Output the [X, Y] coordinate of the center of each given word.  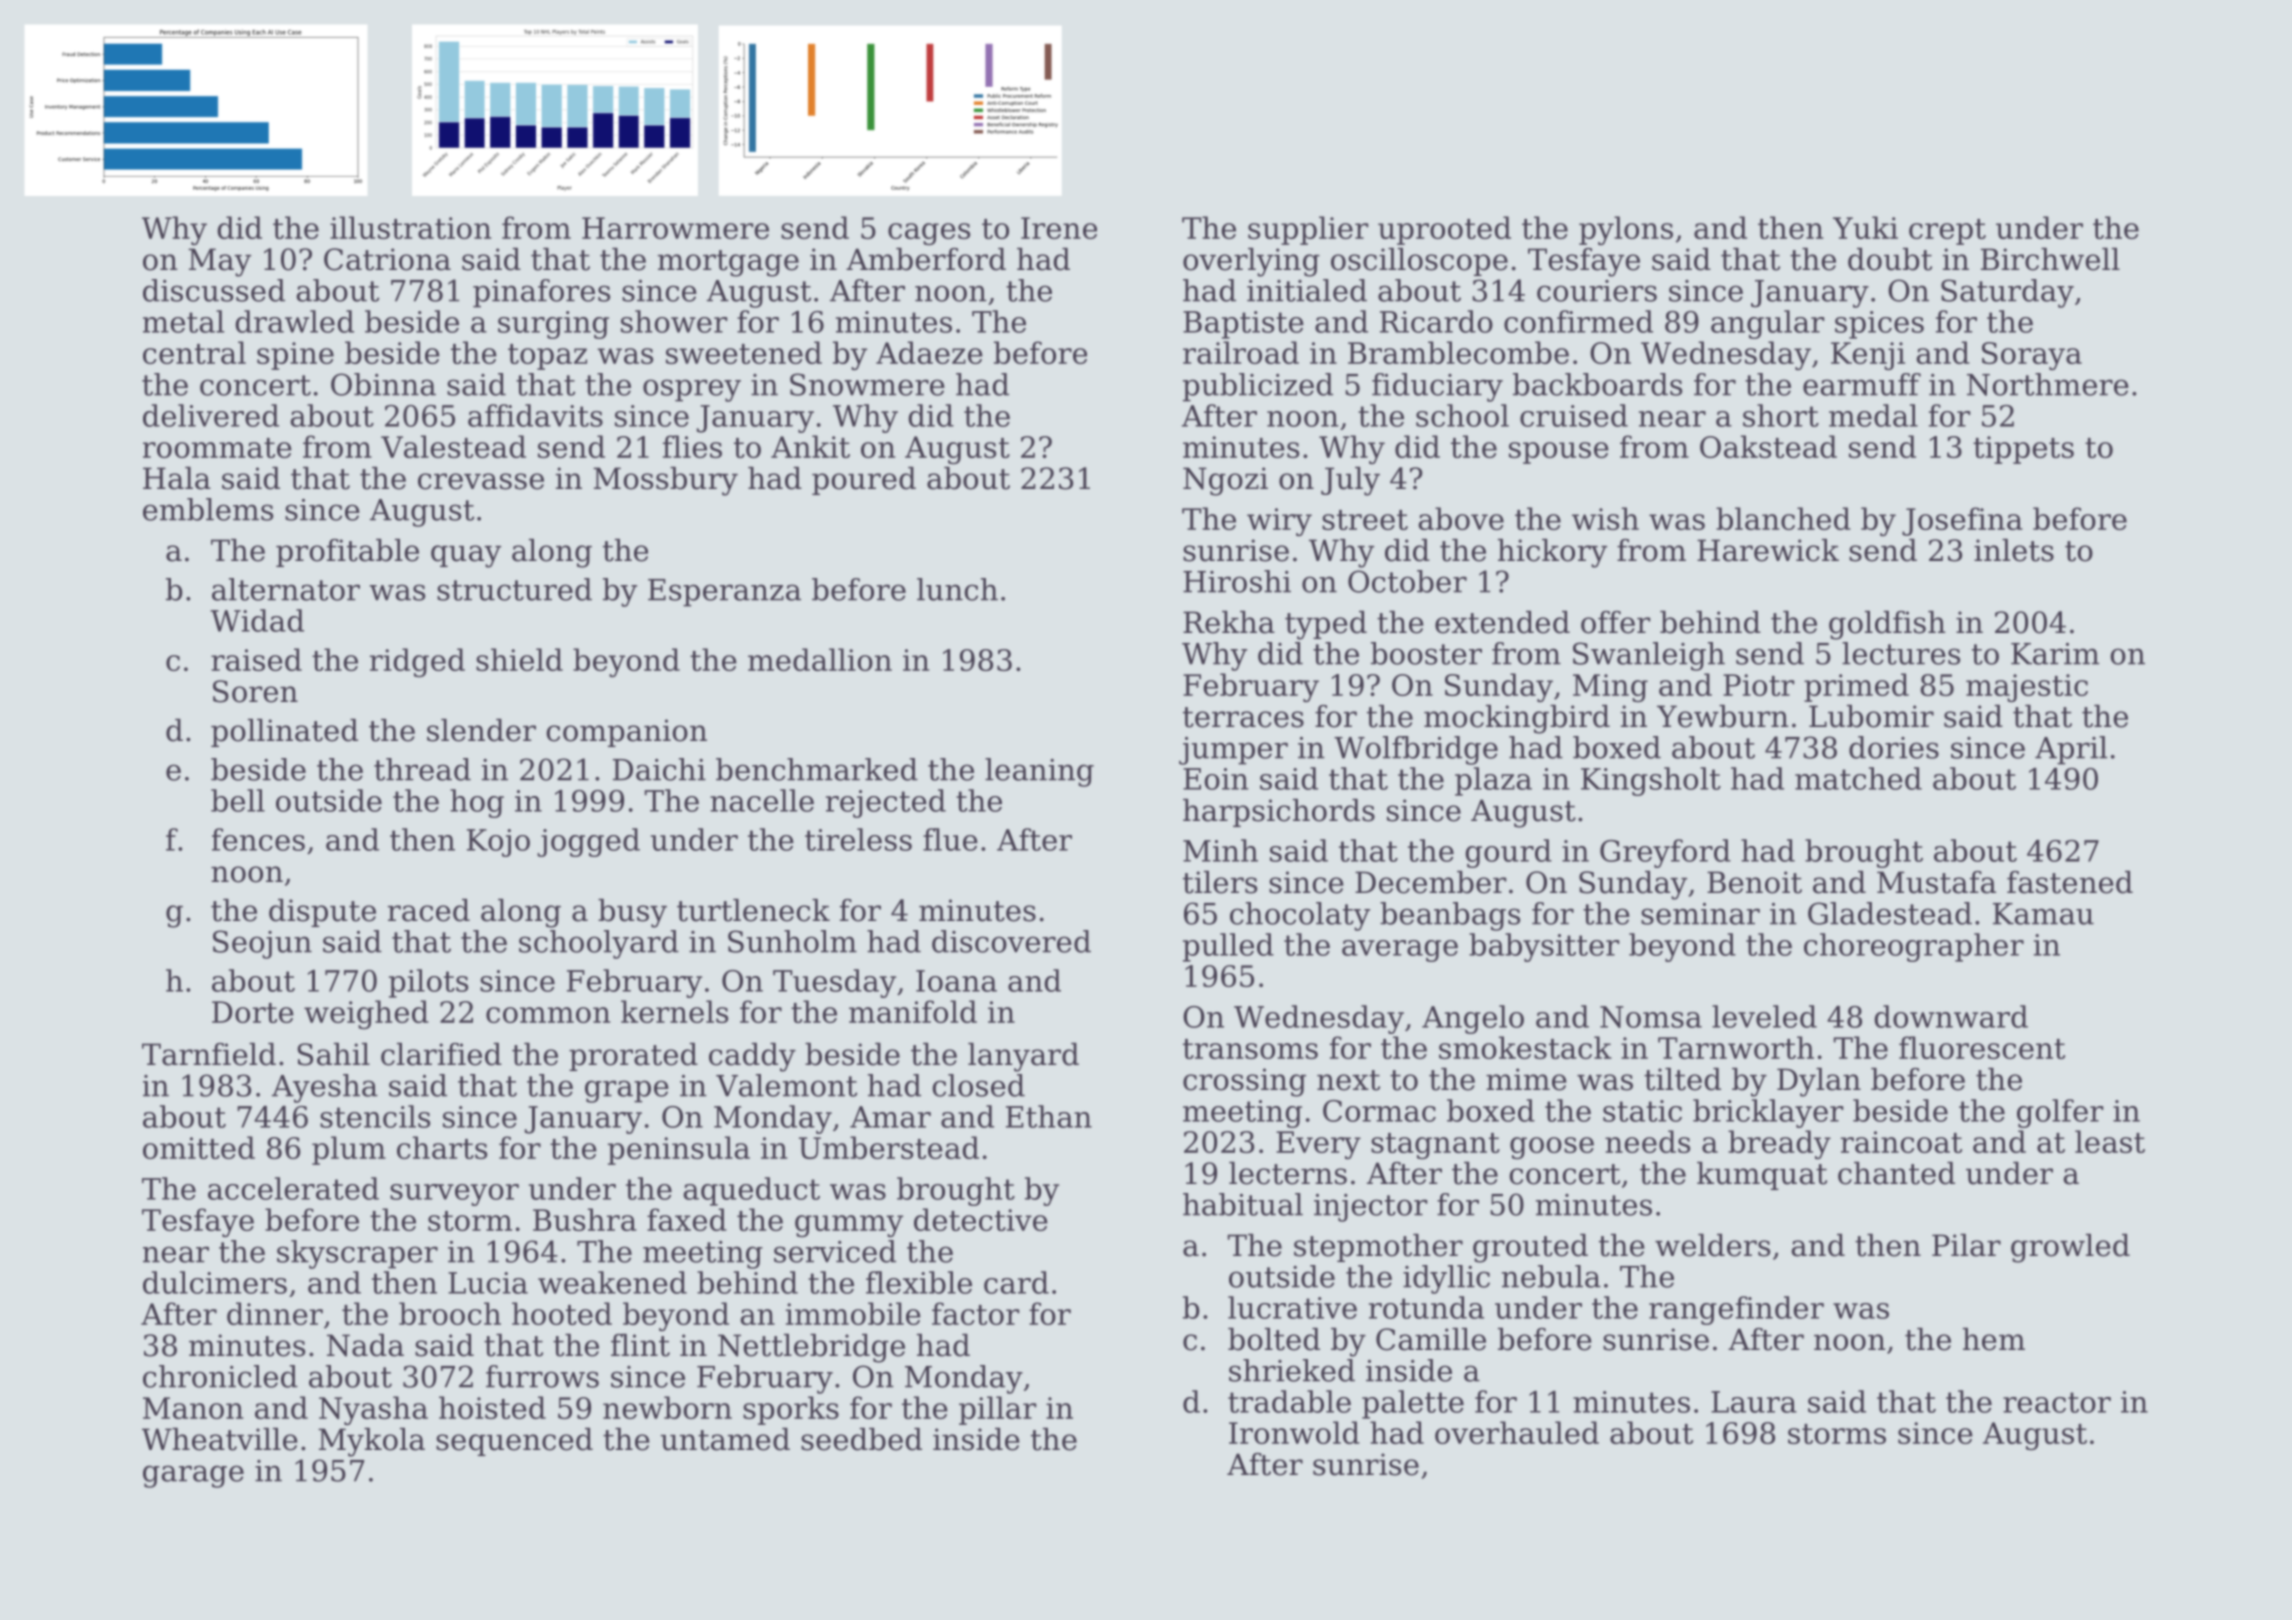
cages [929, 234]
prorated [633, 1057]
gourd [1508, 853]
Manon [193, 1408]
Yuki [1865, 227]
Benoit [1754, 882]
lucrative [1292, 1307]
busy [632, 913]
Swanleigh [1649, 656]
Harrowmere [675, 228]
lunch [957, 589]
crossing [1244, 1082]
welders [1712, 1245]
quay [466, 556]
